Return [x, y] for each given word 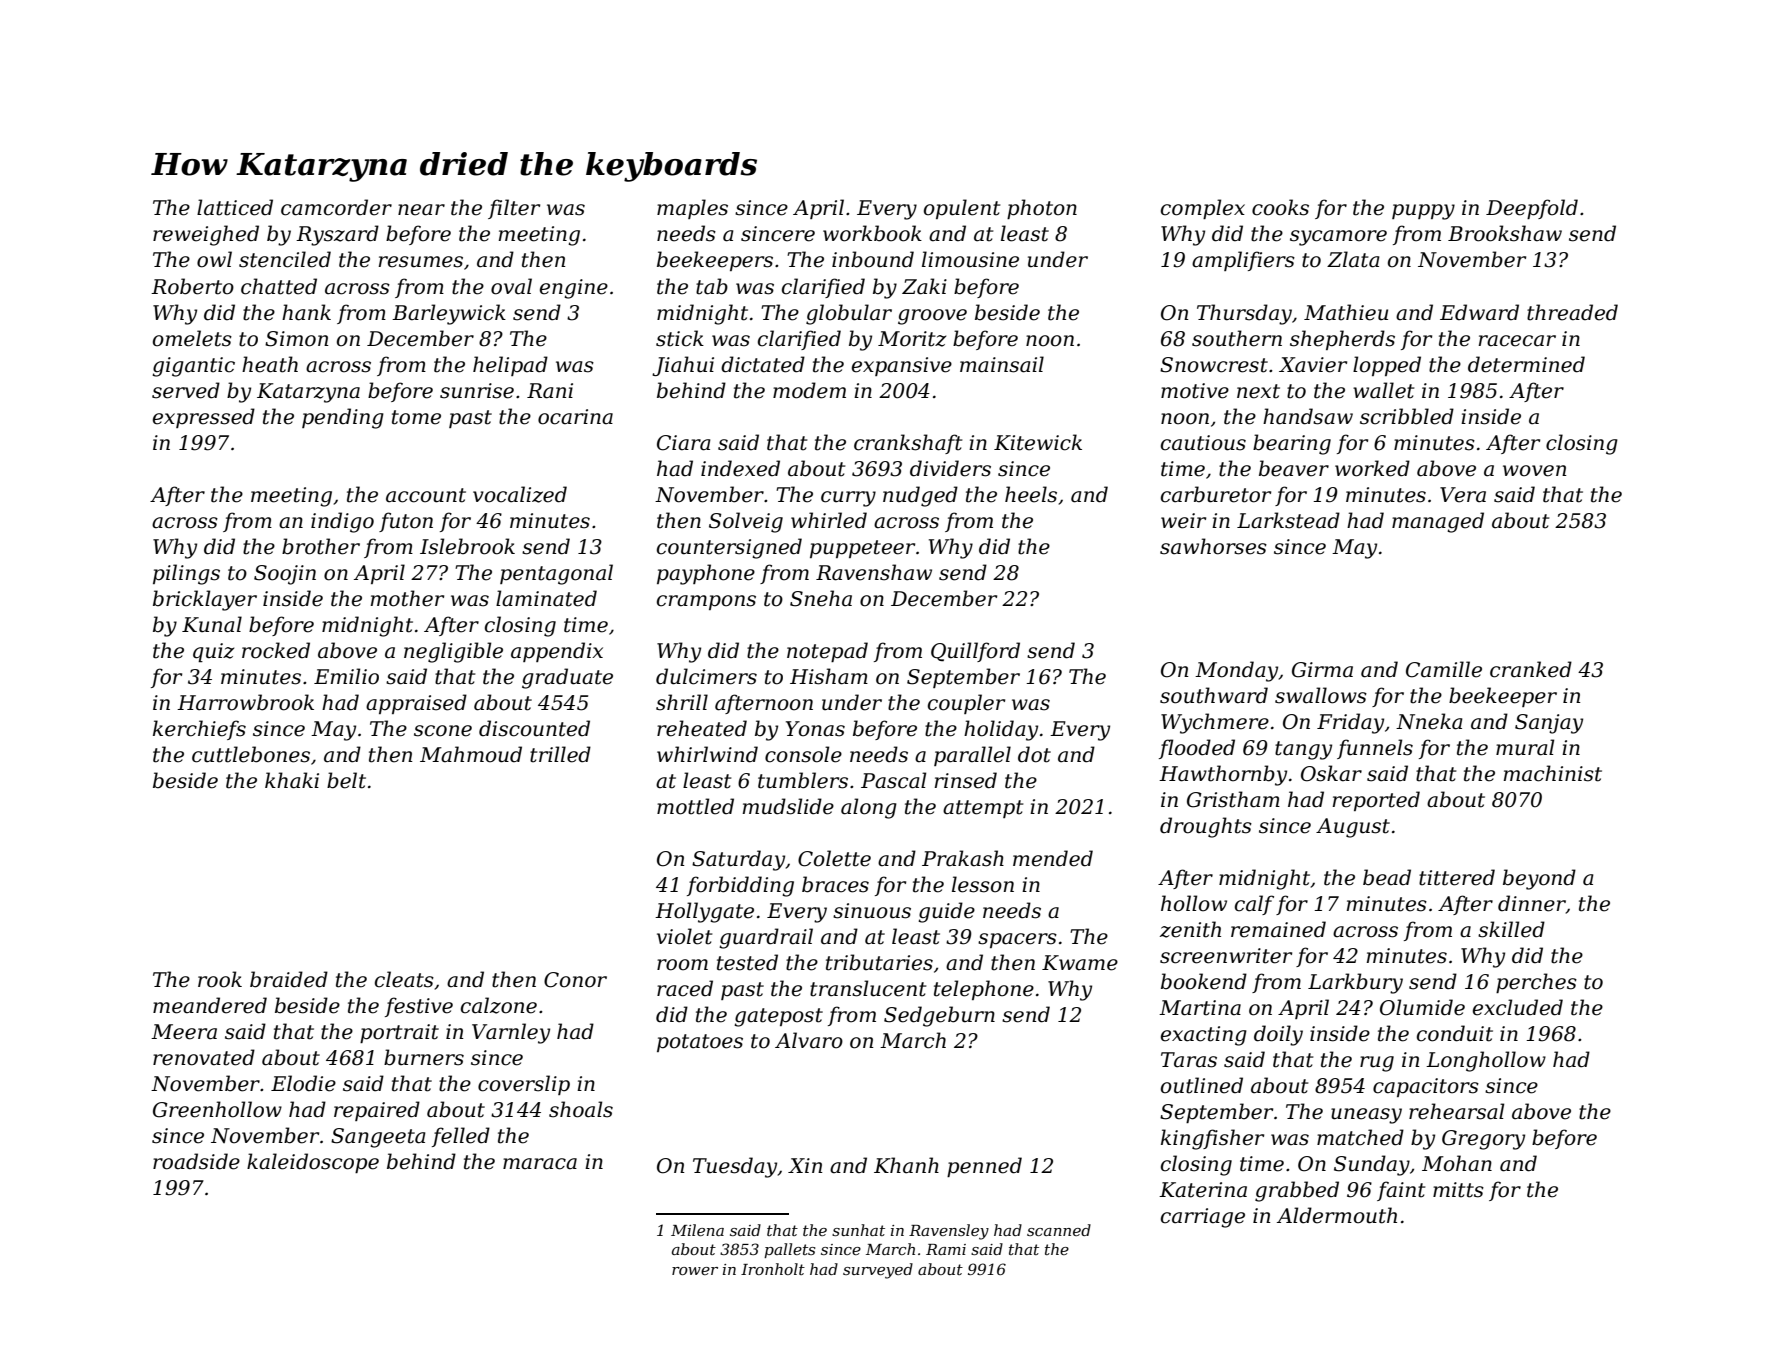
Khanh [906, 1165]
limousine [970, 259]
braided [289, 979]
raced [685, 988]
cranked [1531, 669]
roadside [196, 1161]
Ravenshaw [874, 572]
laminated [546, 598]
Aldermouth [1337, 1215]
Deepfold [1532, 209]
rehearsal [1456, 1111]
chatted [279, 286]
